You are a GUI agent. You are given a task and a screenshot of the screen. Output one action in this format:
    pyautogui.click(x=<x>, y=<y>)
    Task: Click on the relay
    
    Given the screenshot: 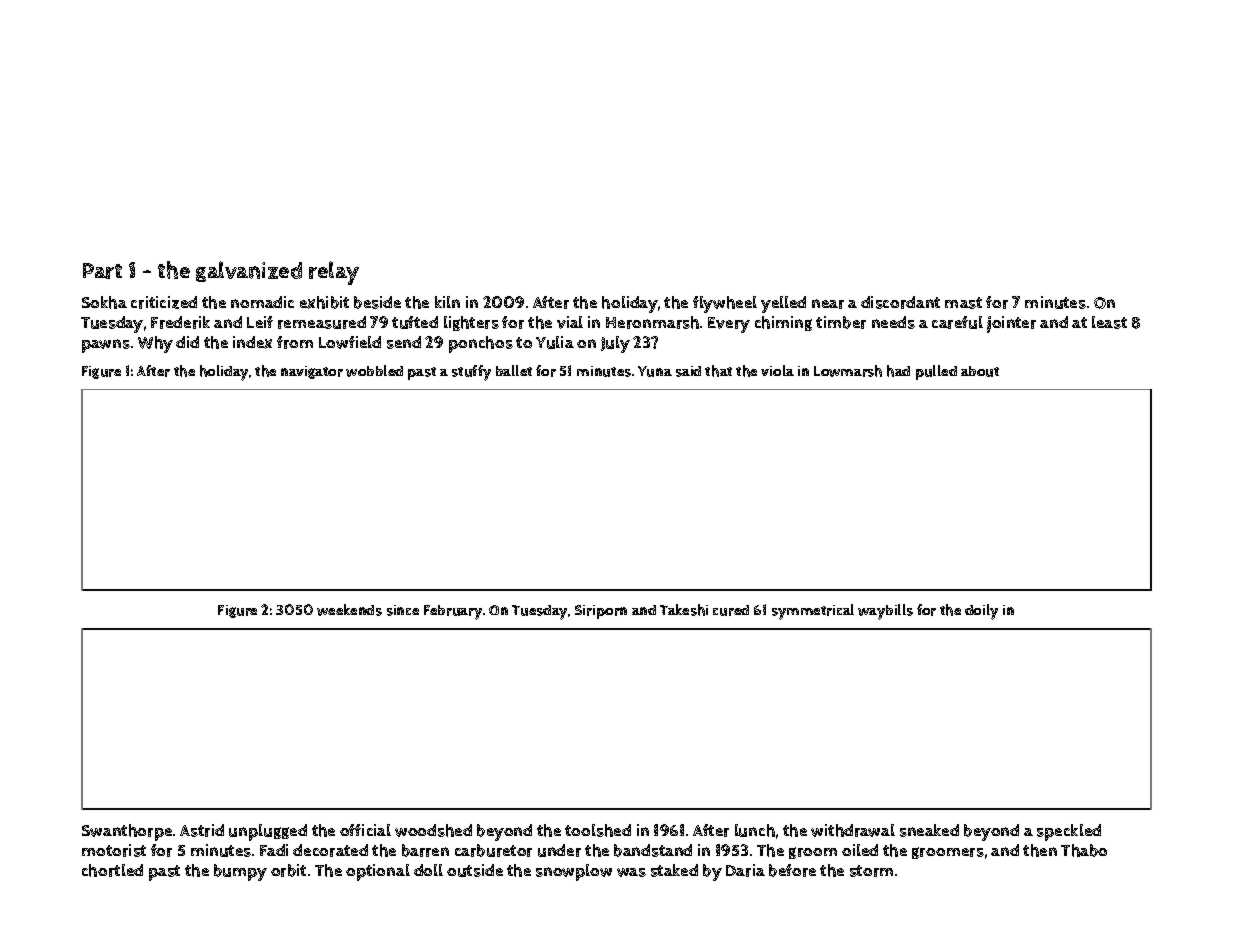 What is the action you would take?
    pyautogui.click(x=334, y=273)
